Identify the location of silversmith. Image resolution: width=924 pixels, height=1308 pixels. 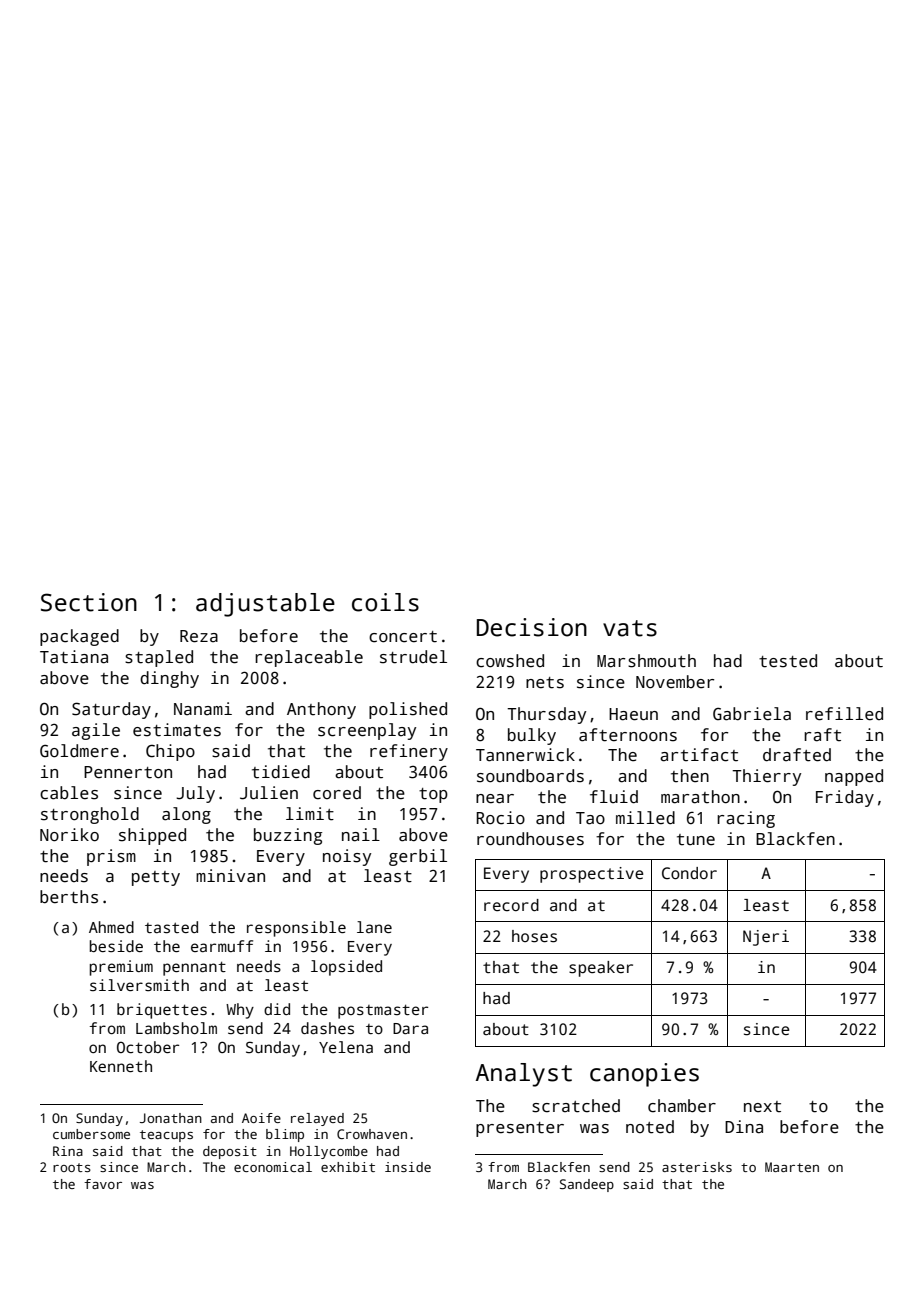
(139, 985).
